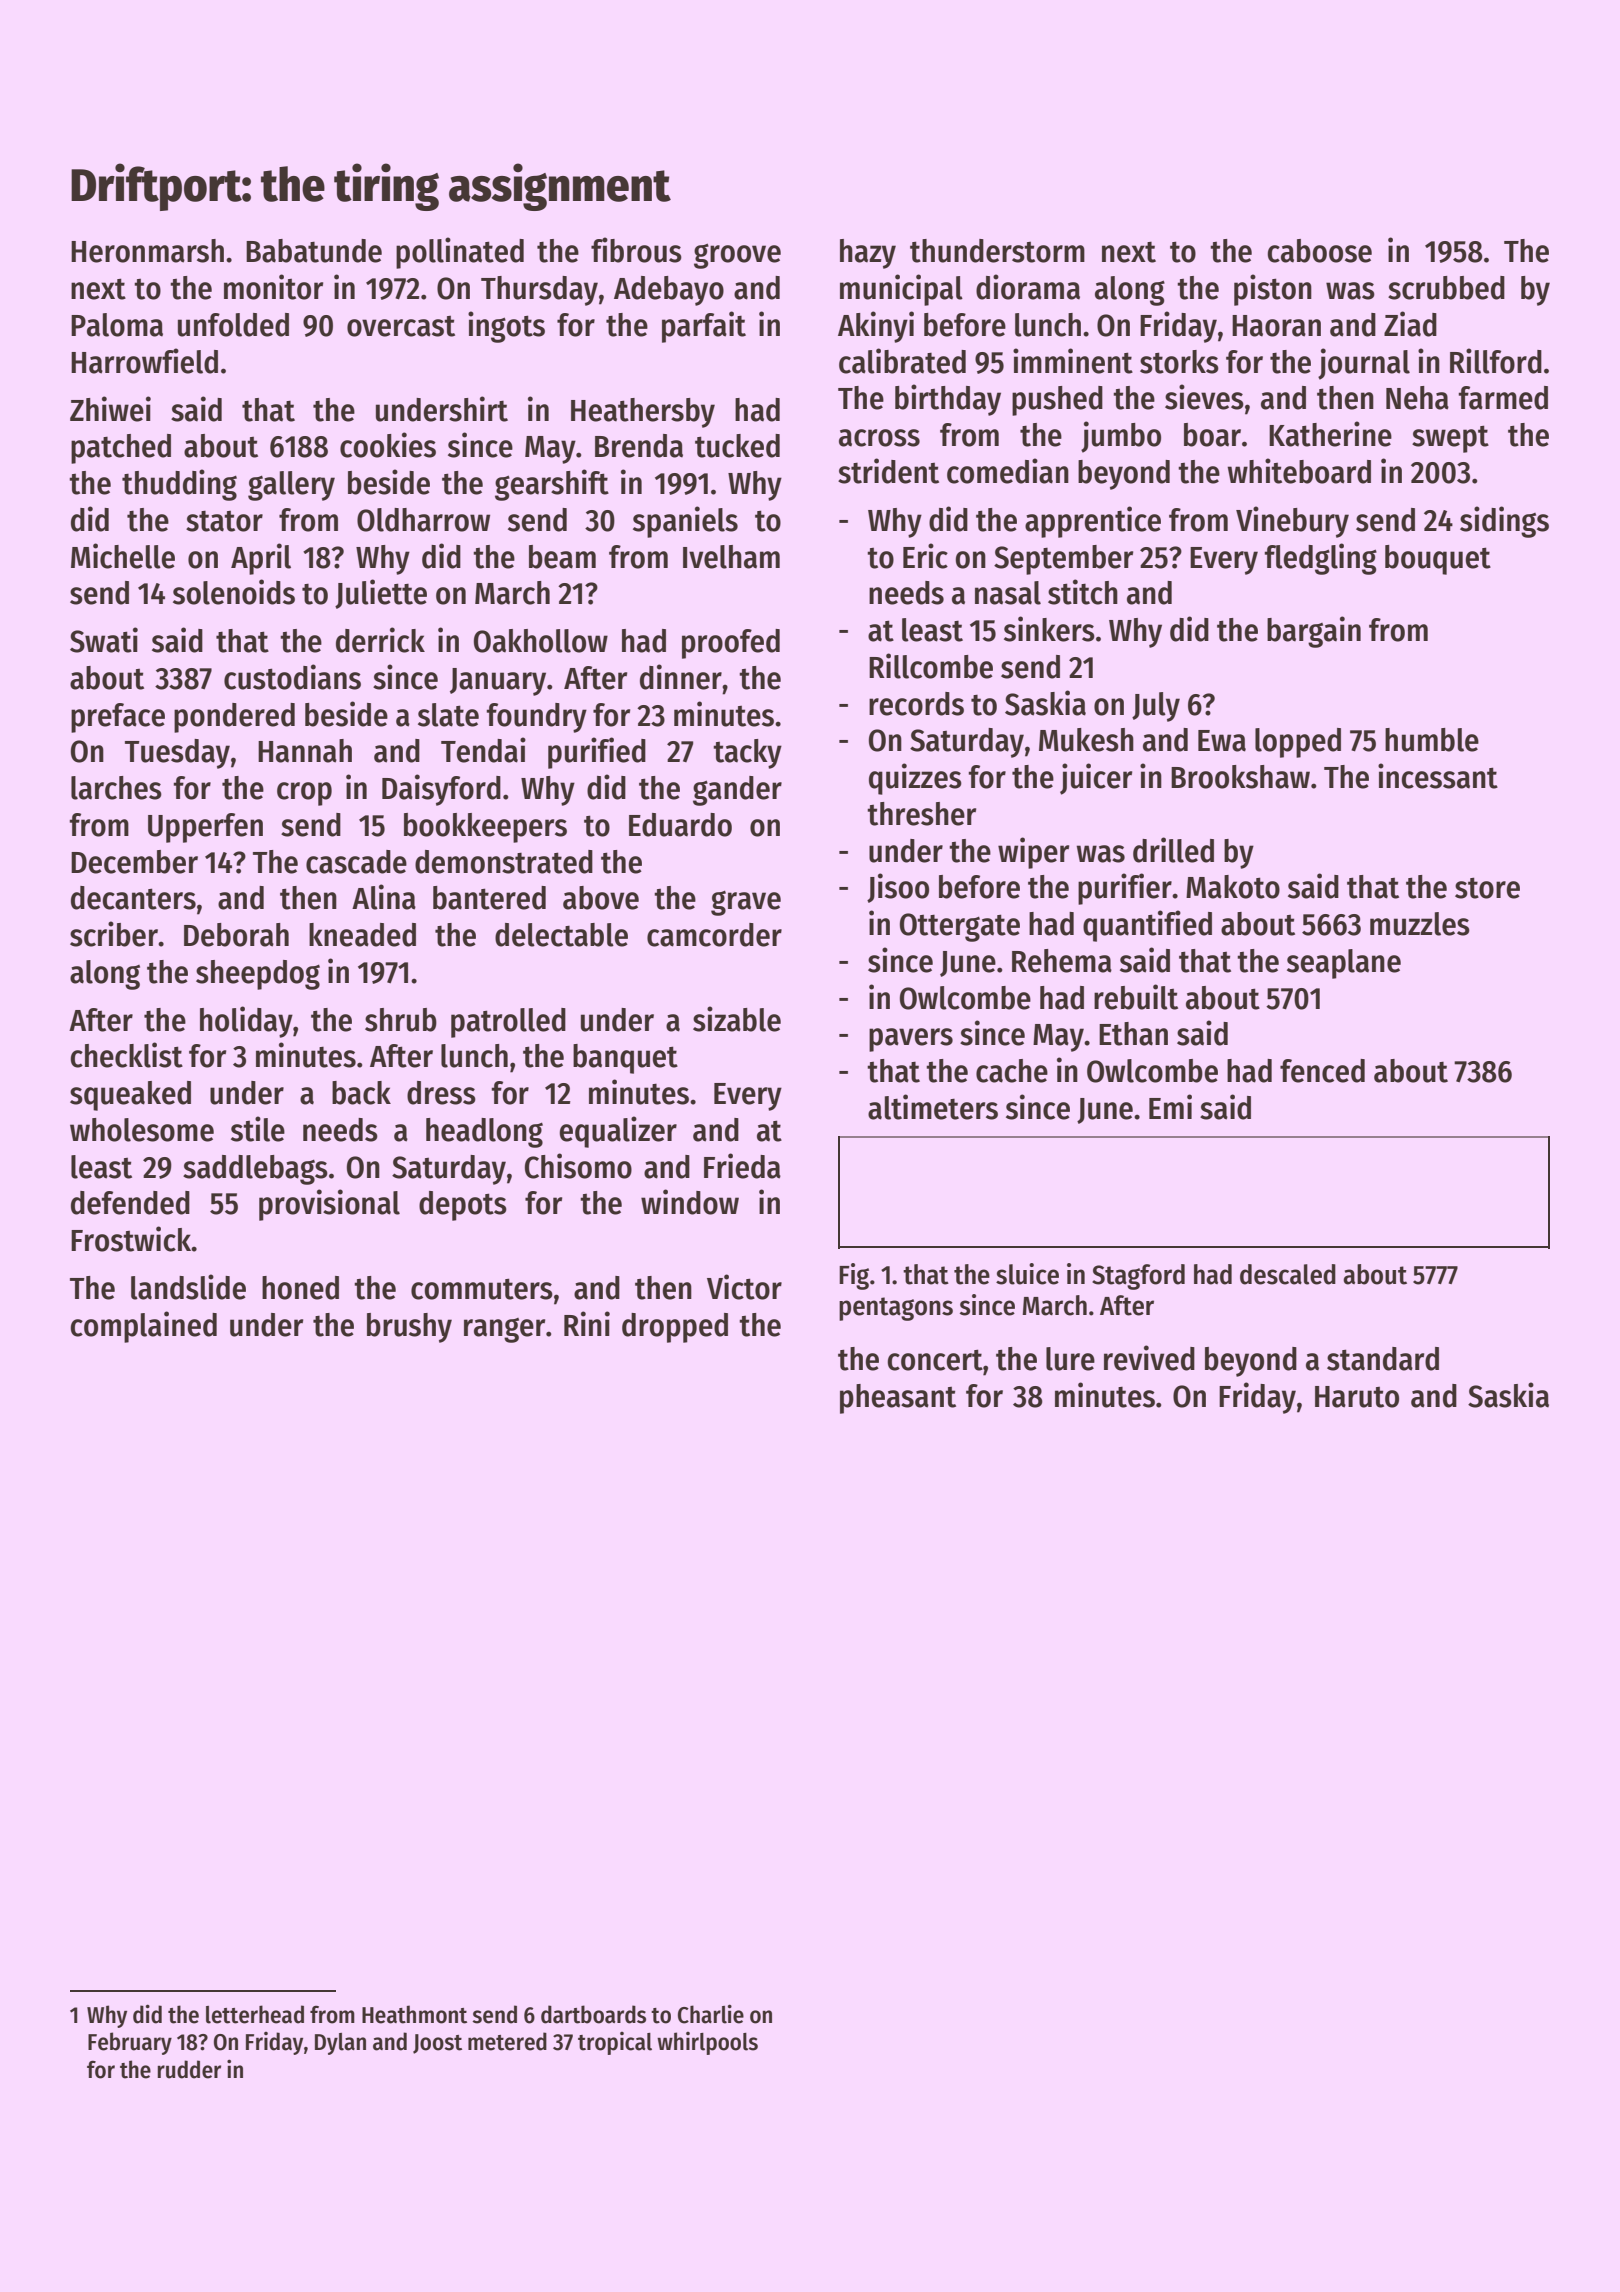 The height and width of the image is (2292, 1620). I want to click on Heathersby, so click(643, 413).
